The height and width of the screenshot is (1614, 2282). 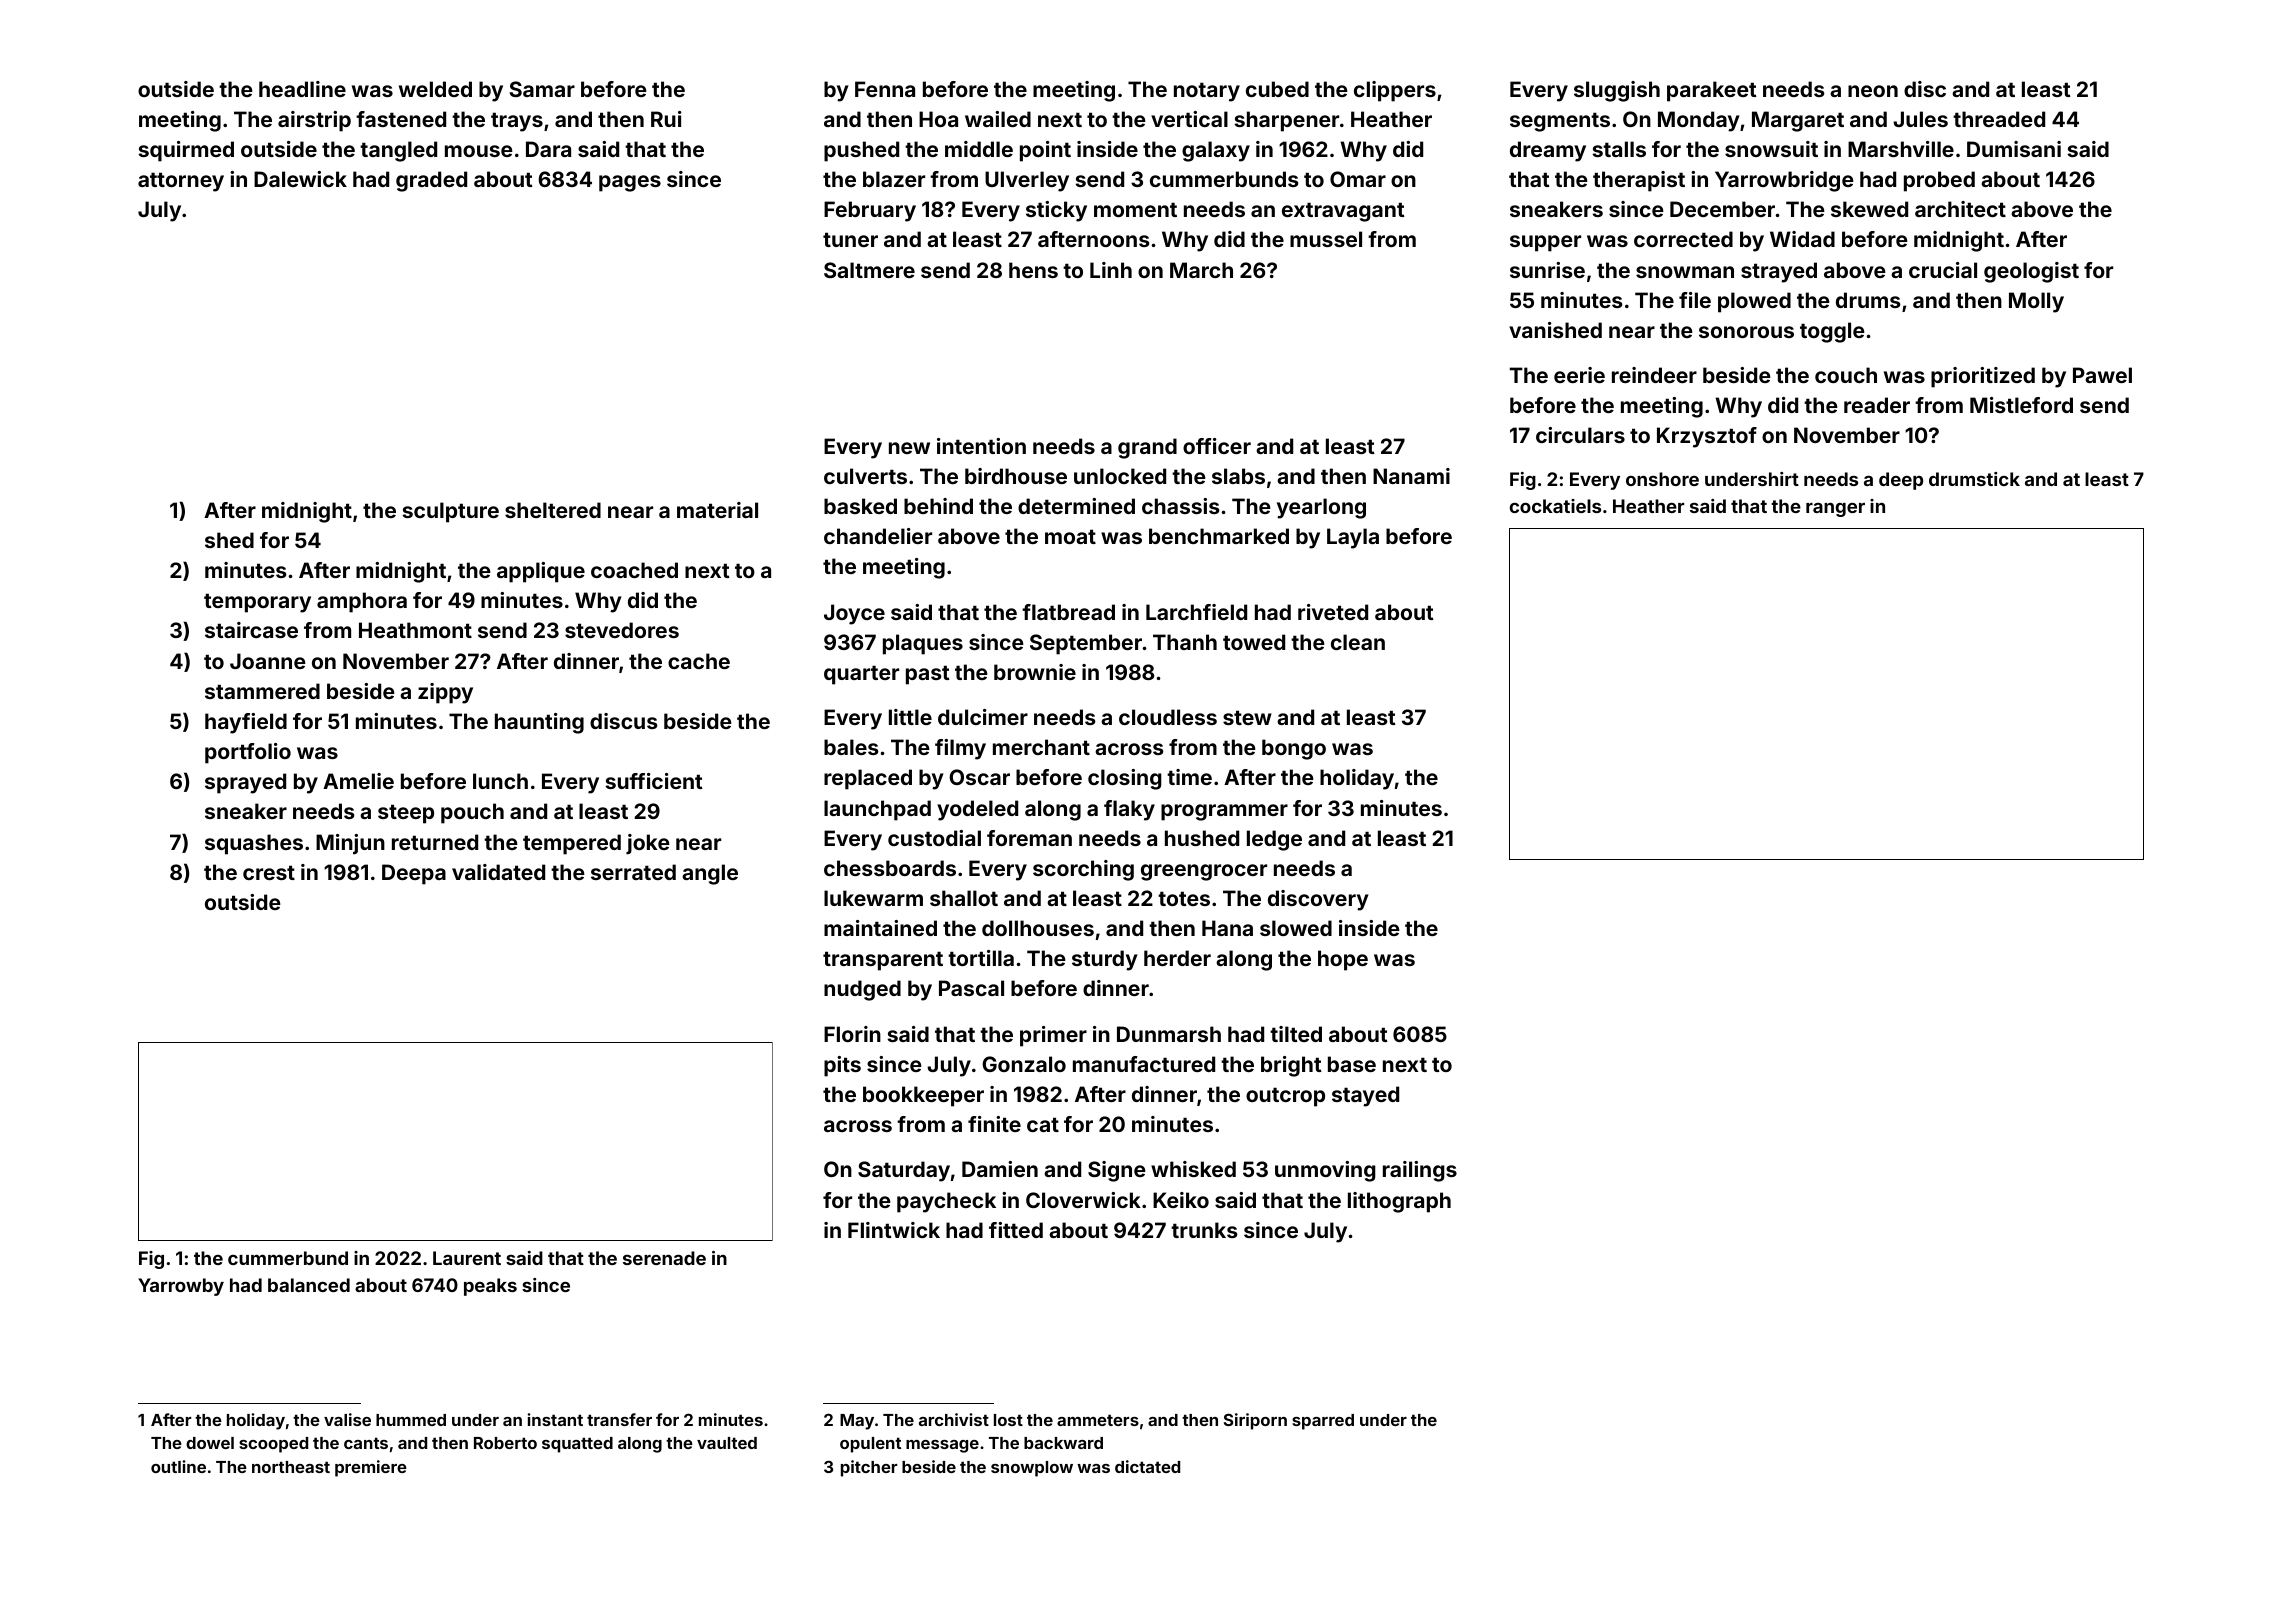 I want to click on mussel, so click(x=1326, y=239).
